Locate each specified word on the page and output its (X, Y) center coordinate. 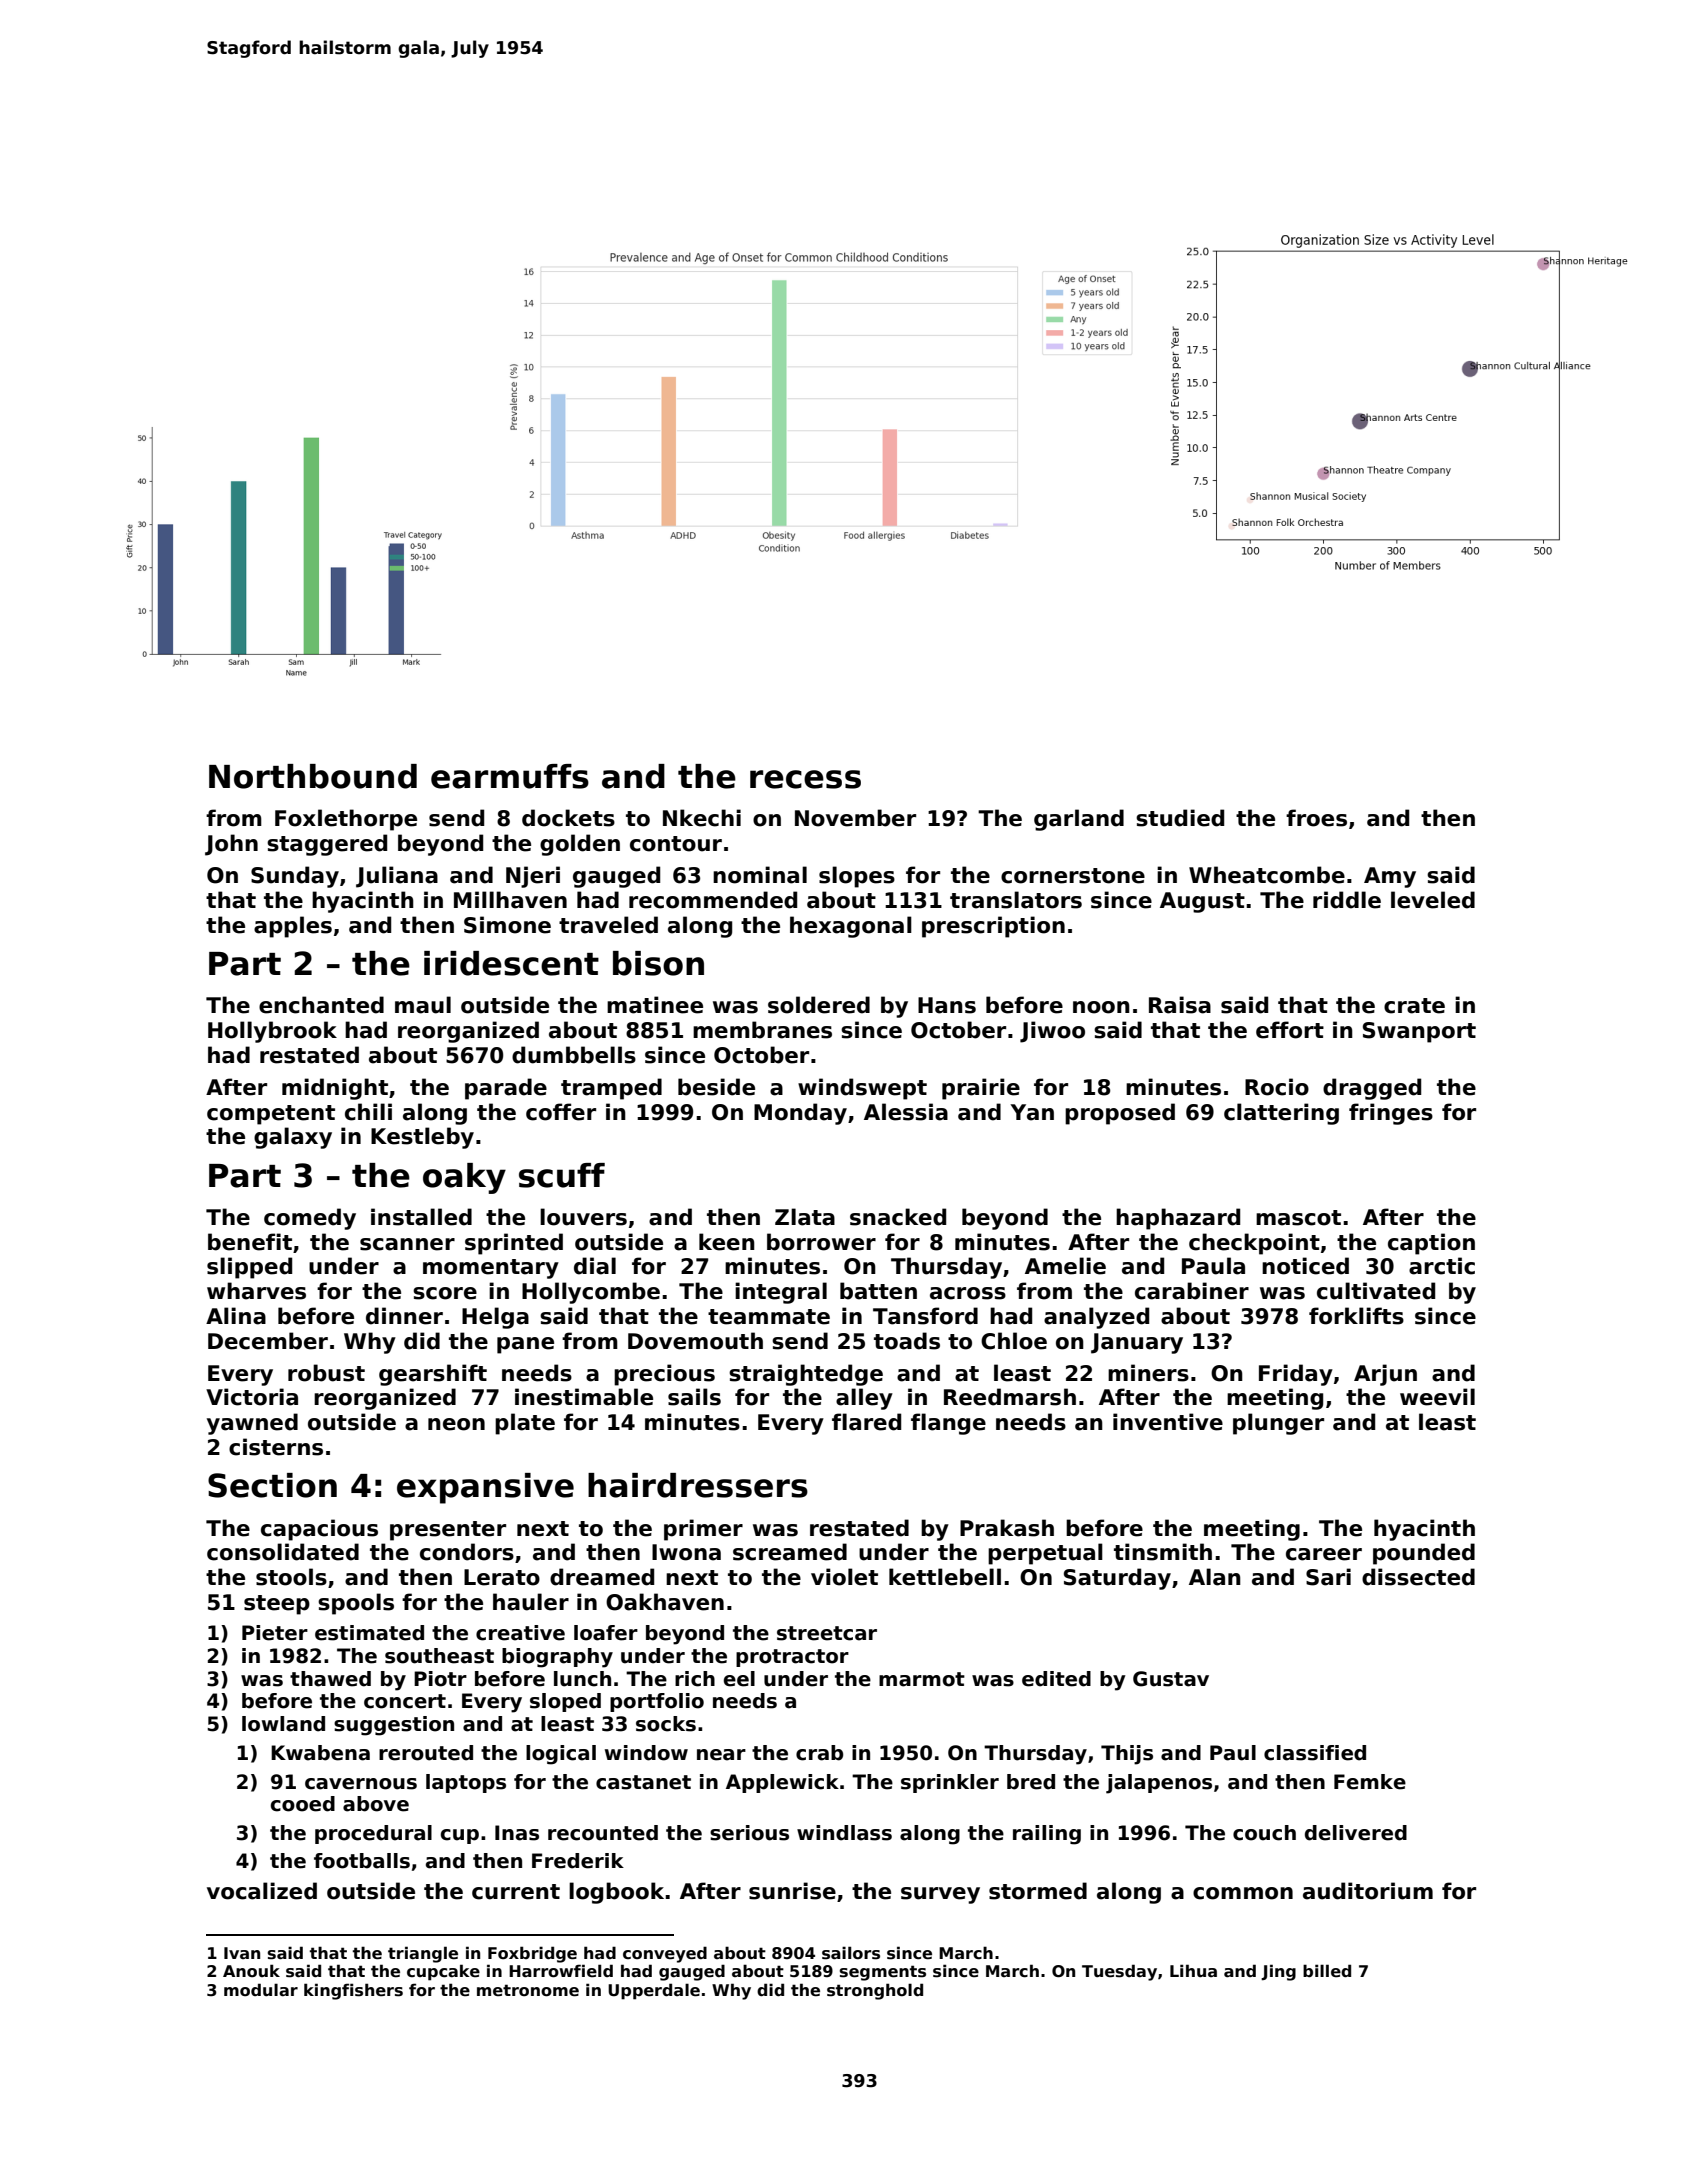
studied (1180, 818)
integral (781, 1293)
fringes (1391, 1114)
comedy (310, 1219)
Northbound (313, 776)
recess (805, 779)
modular (261, 1989)
